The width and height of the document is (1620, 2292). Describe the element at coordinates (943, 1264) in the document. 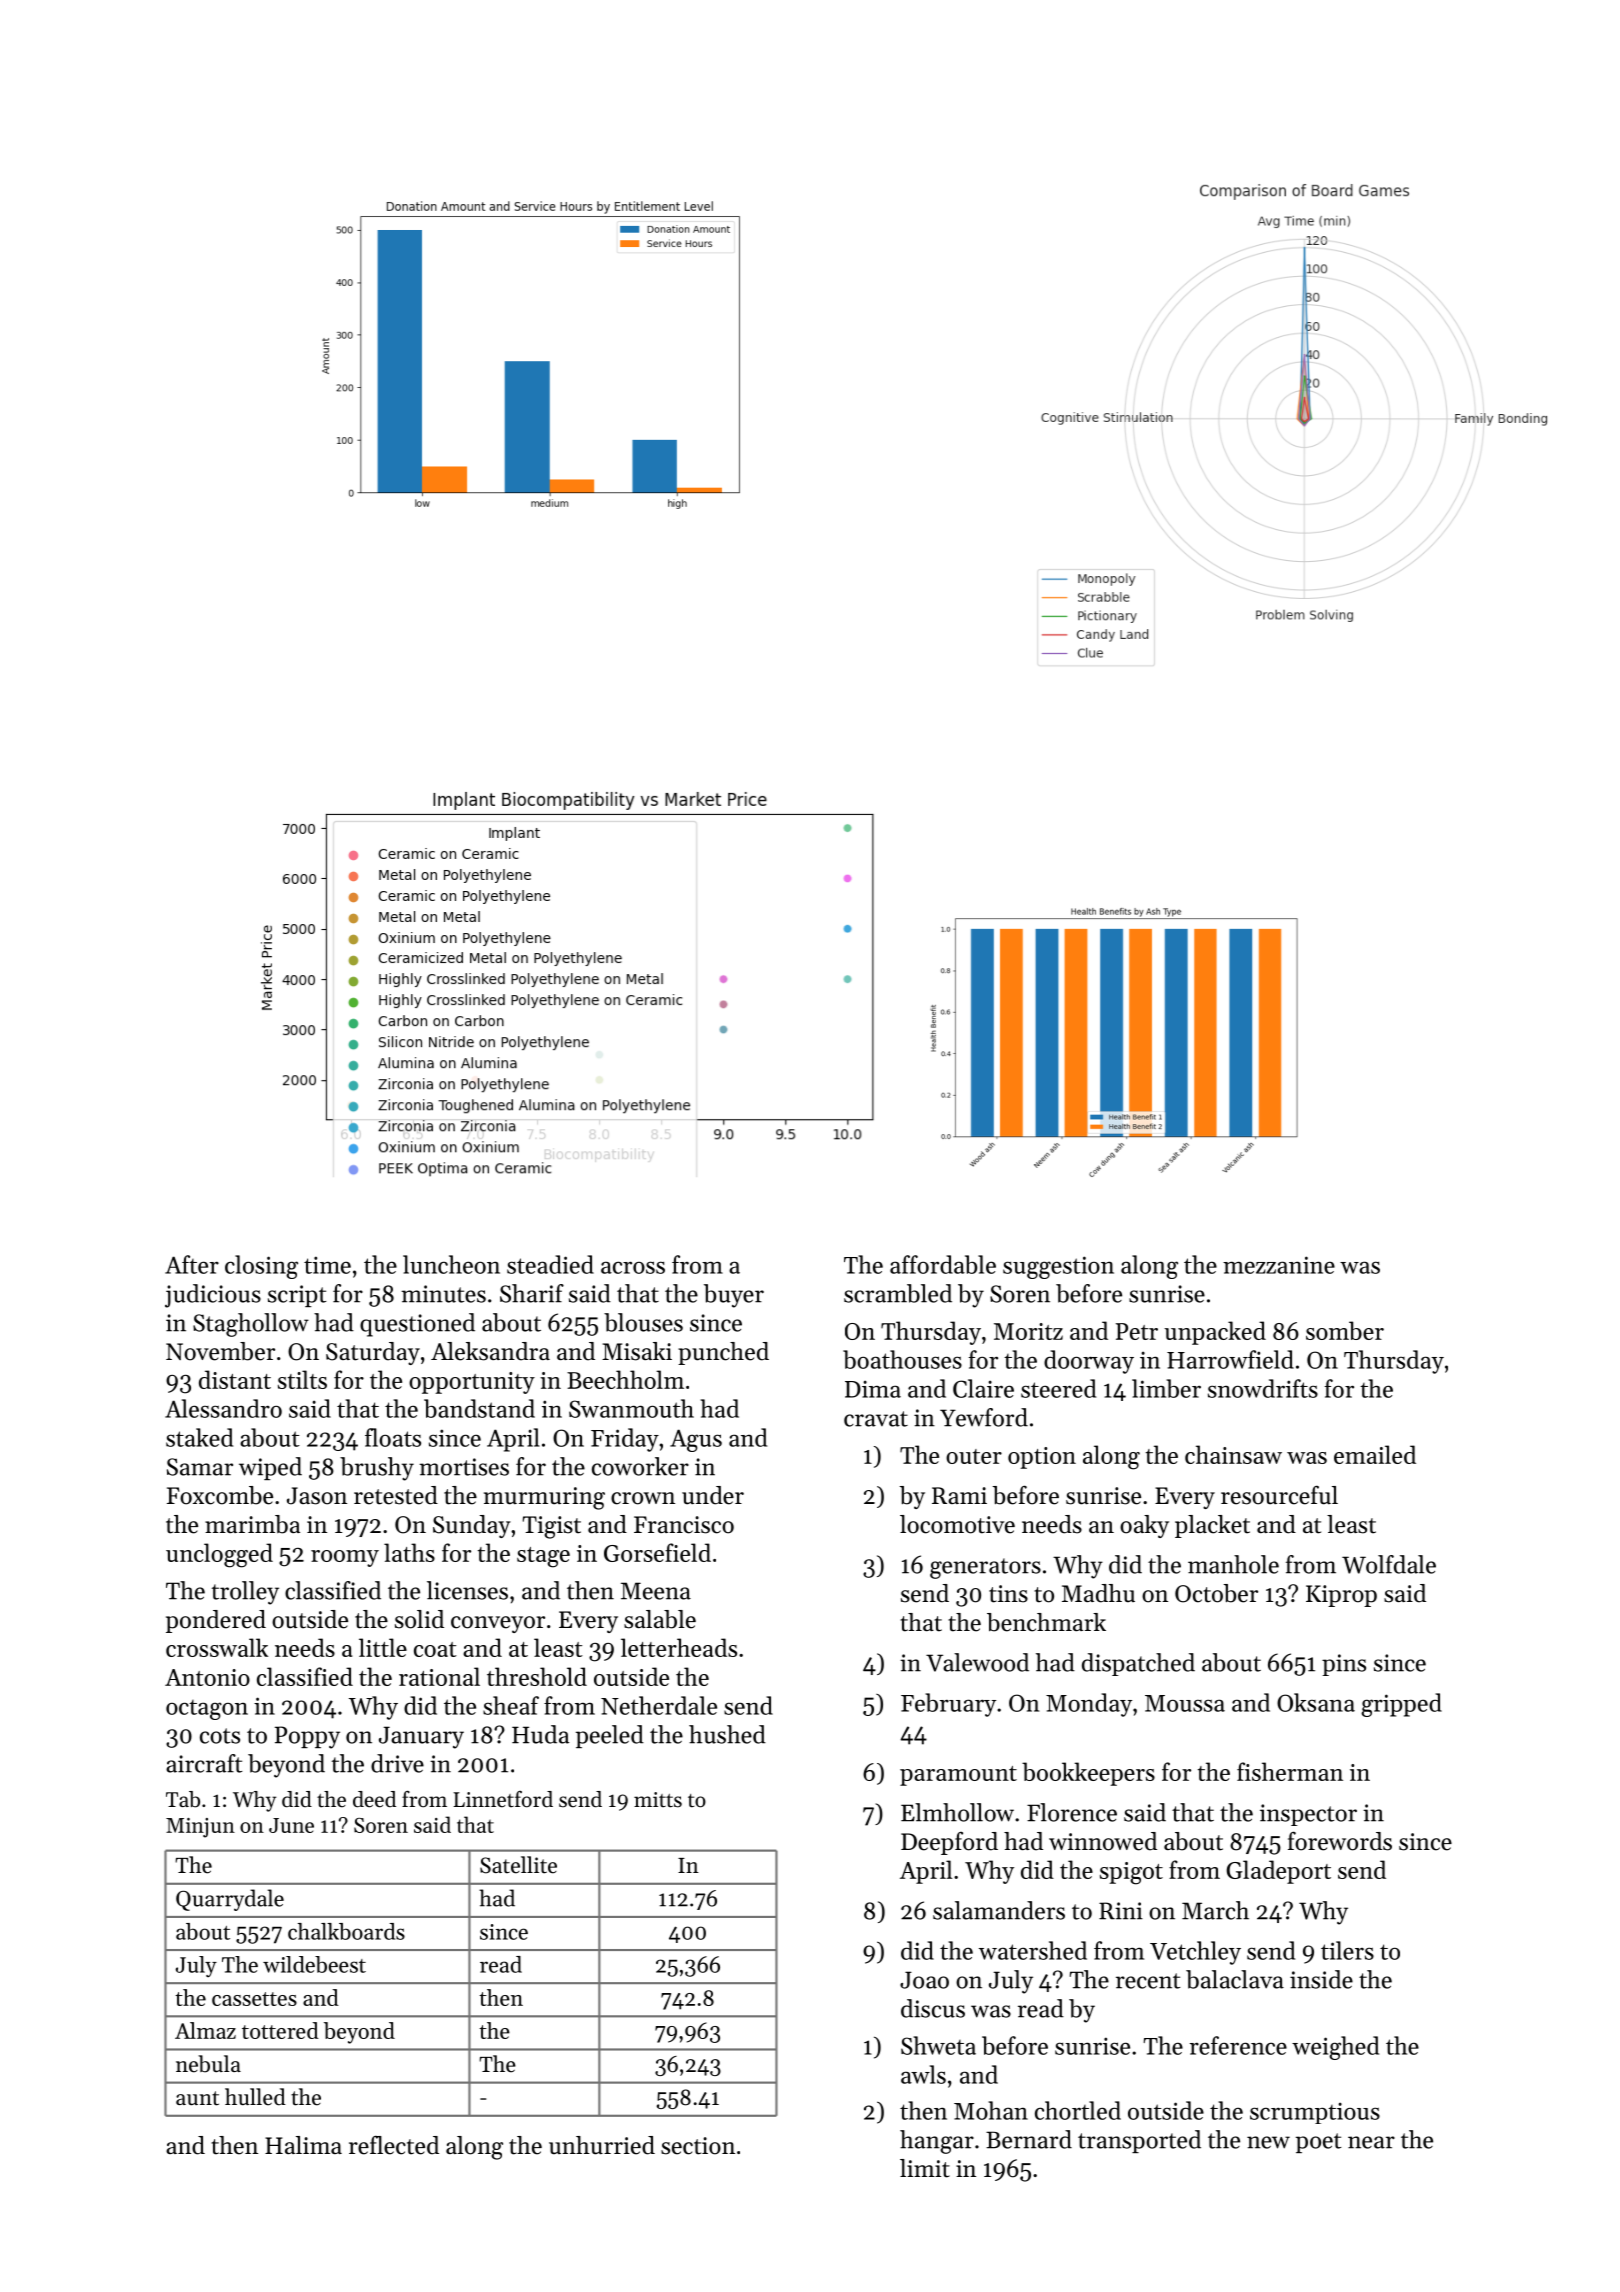

I see `affordable` at that location.
